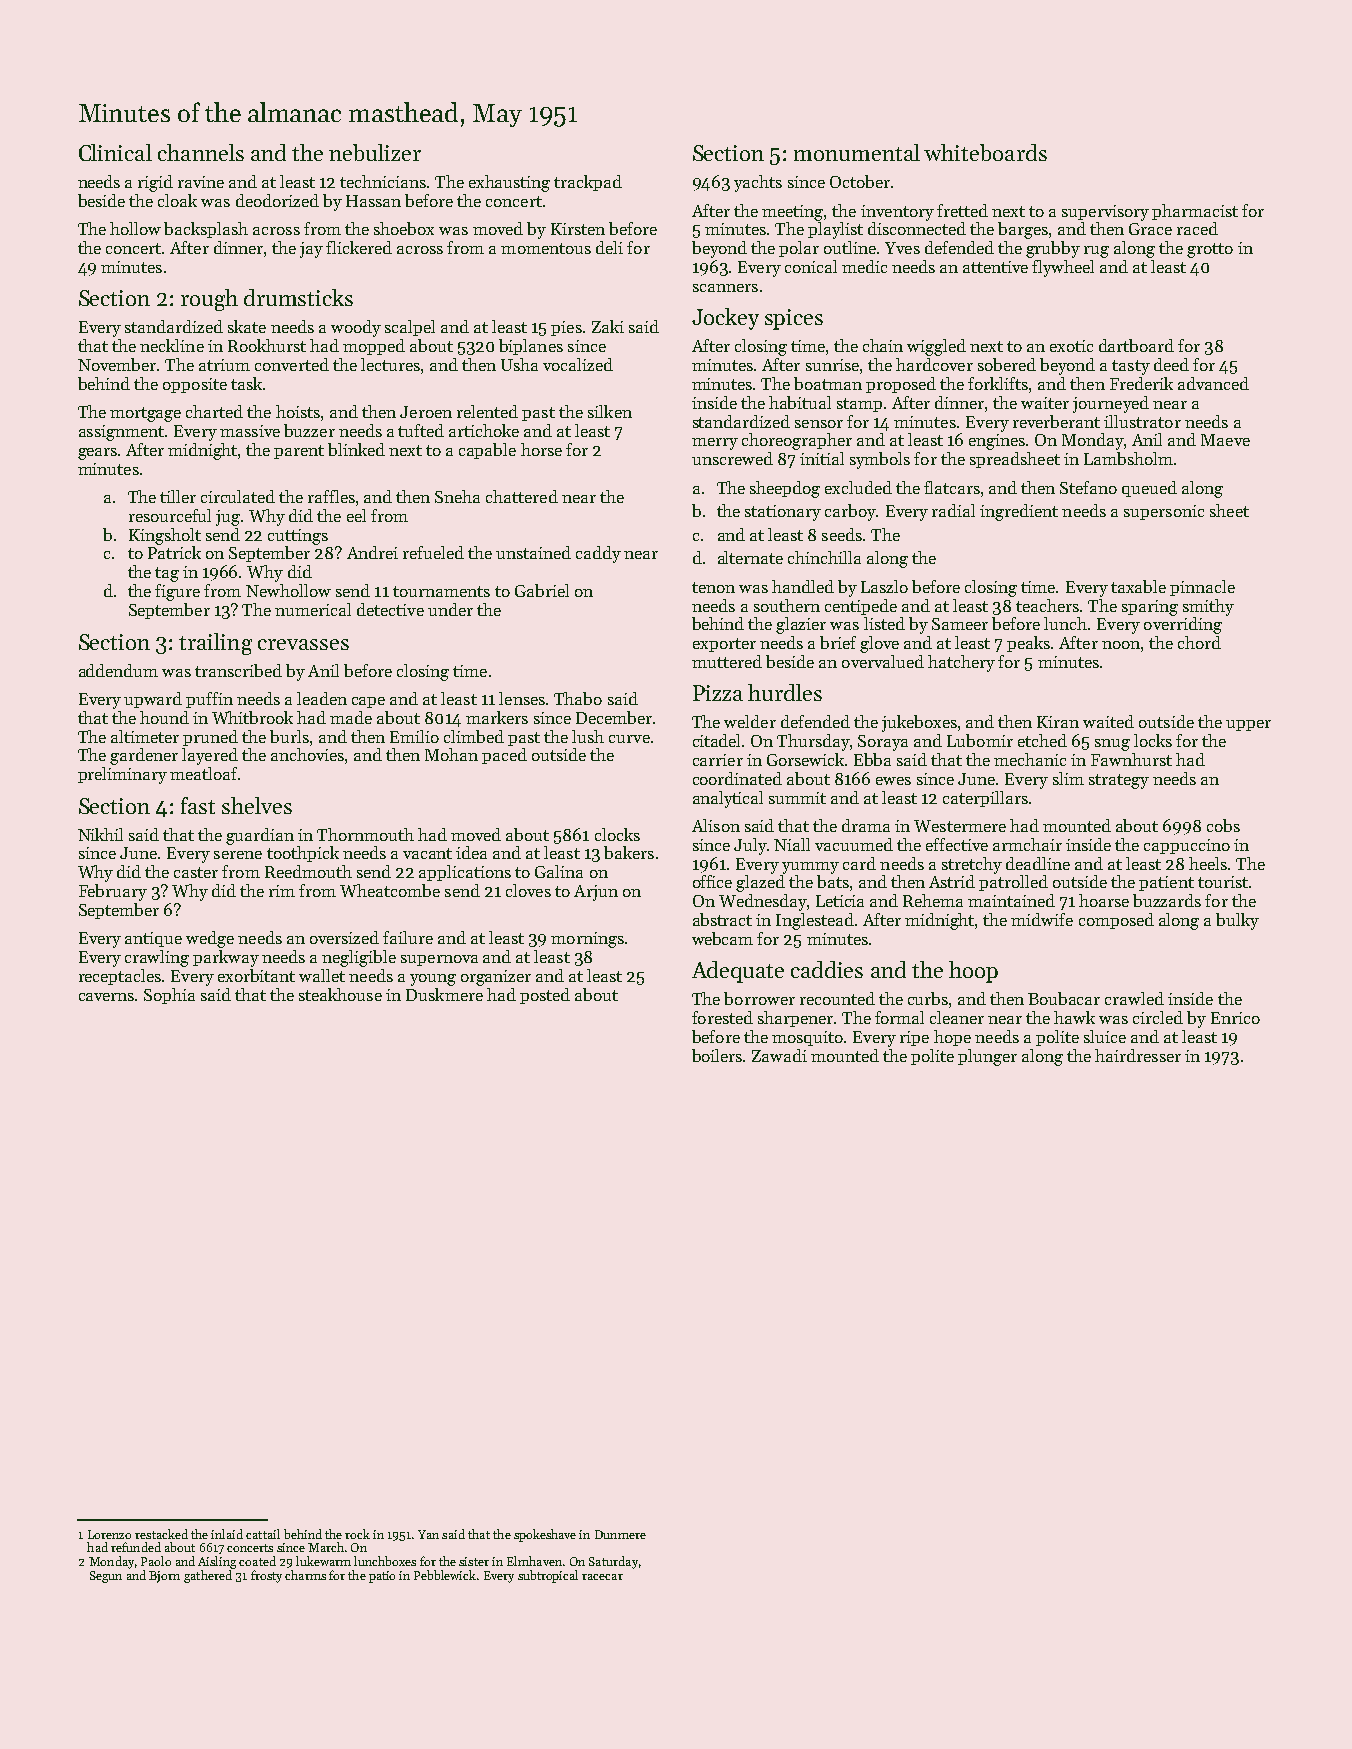  I want to click on engines, so click(998, 442).
